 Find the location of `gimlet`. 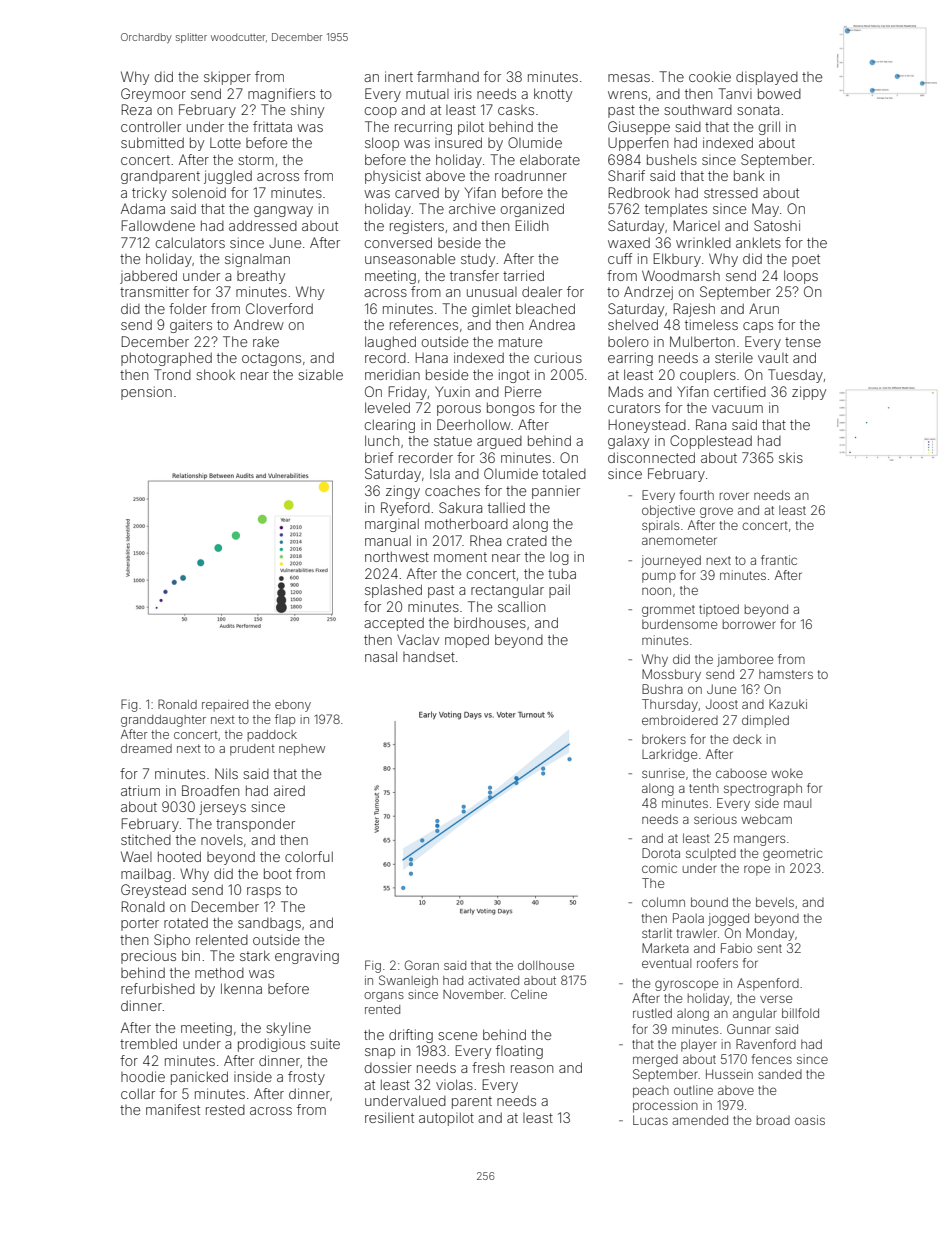

gimlet is located at coordinates (491, 310).
